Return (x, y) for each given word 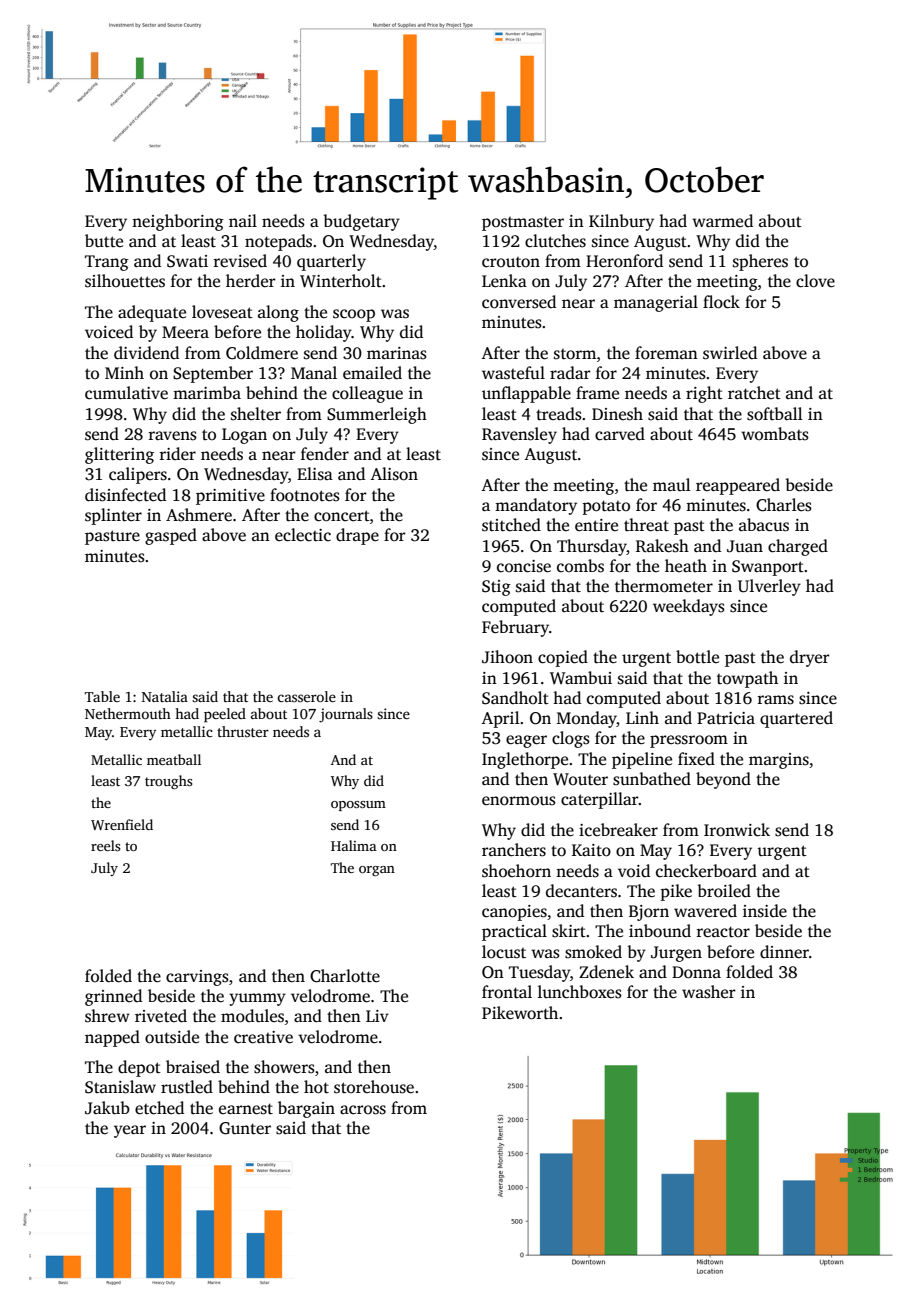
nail (243, 220)
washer (709, 992)
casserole (306, 696)
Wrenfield (122, 824)
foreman (666, 353)
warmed (722, 220)
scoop (354, 315)
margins (779, 761)
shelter (256, 414)
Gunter (245, 1128)
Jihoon (507, 657)
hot (316, 1087)
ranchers (514, 850)
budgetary (361, 222)
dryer (810, 658)
